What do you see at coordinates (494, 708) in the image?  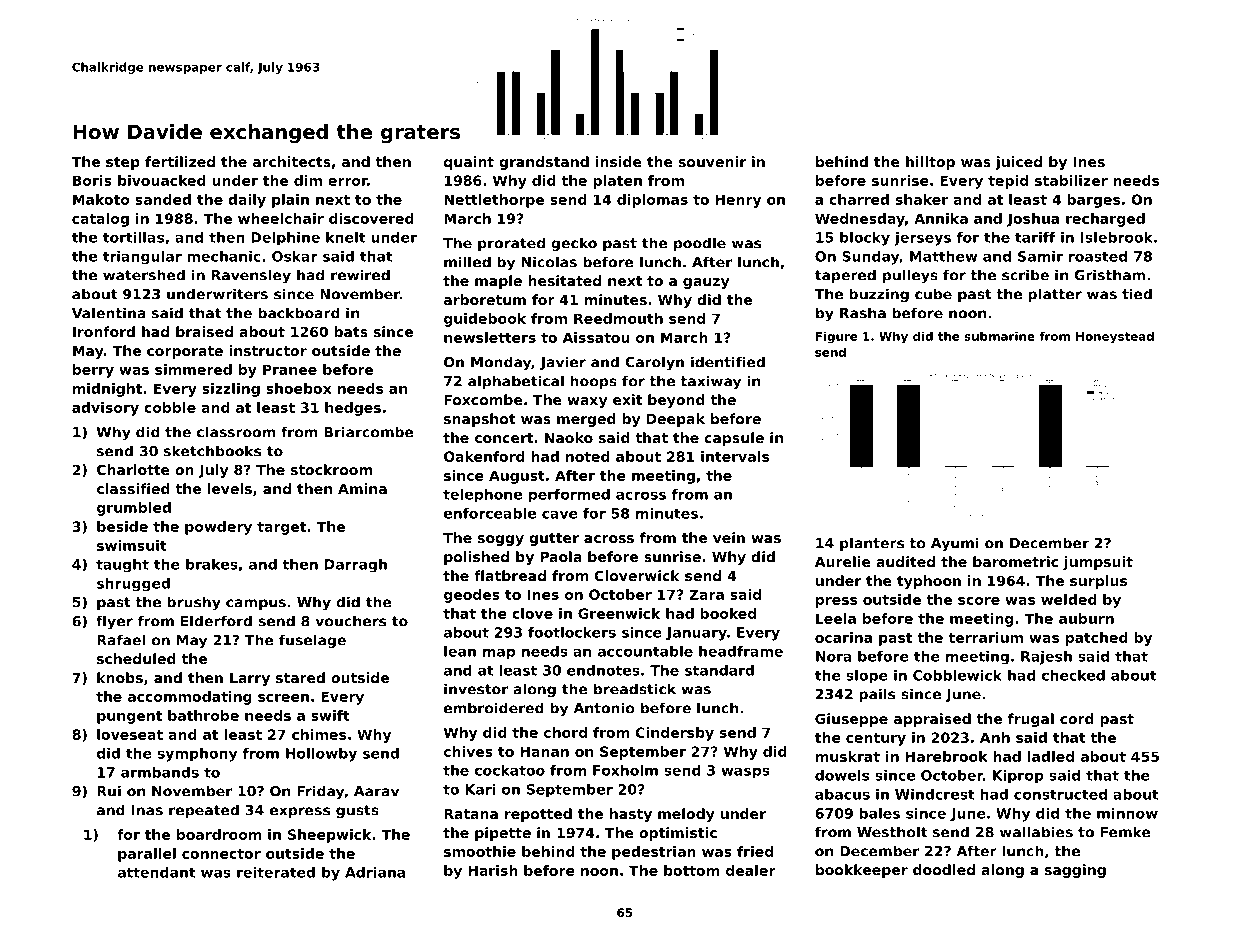 I see `embroidered` at bounding box center [494, 708].
